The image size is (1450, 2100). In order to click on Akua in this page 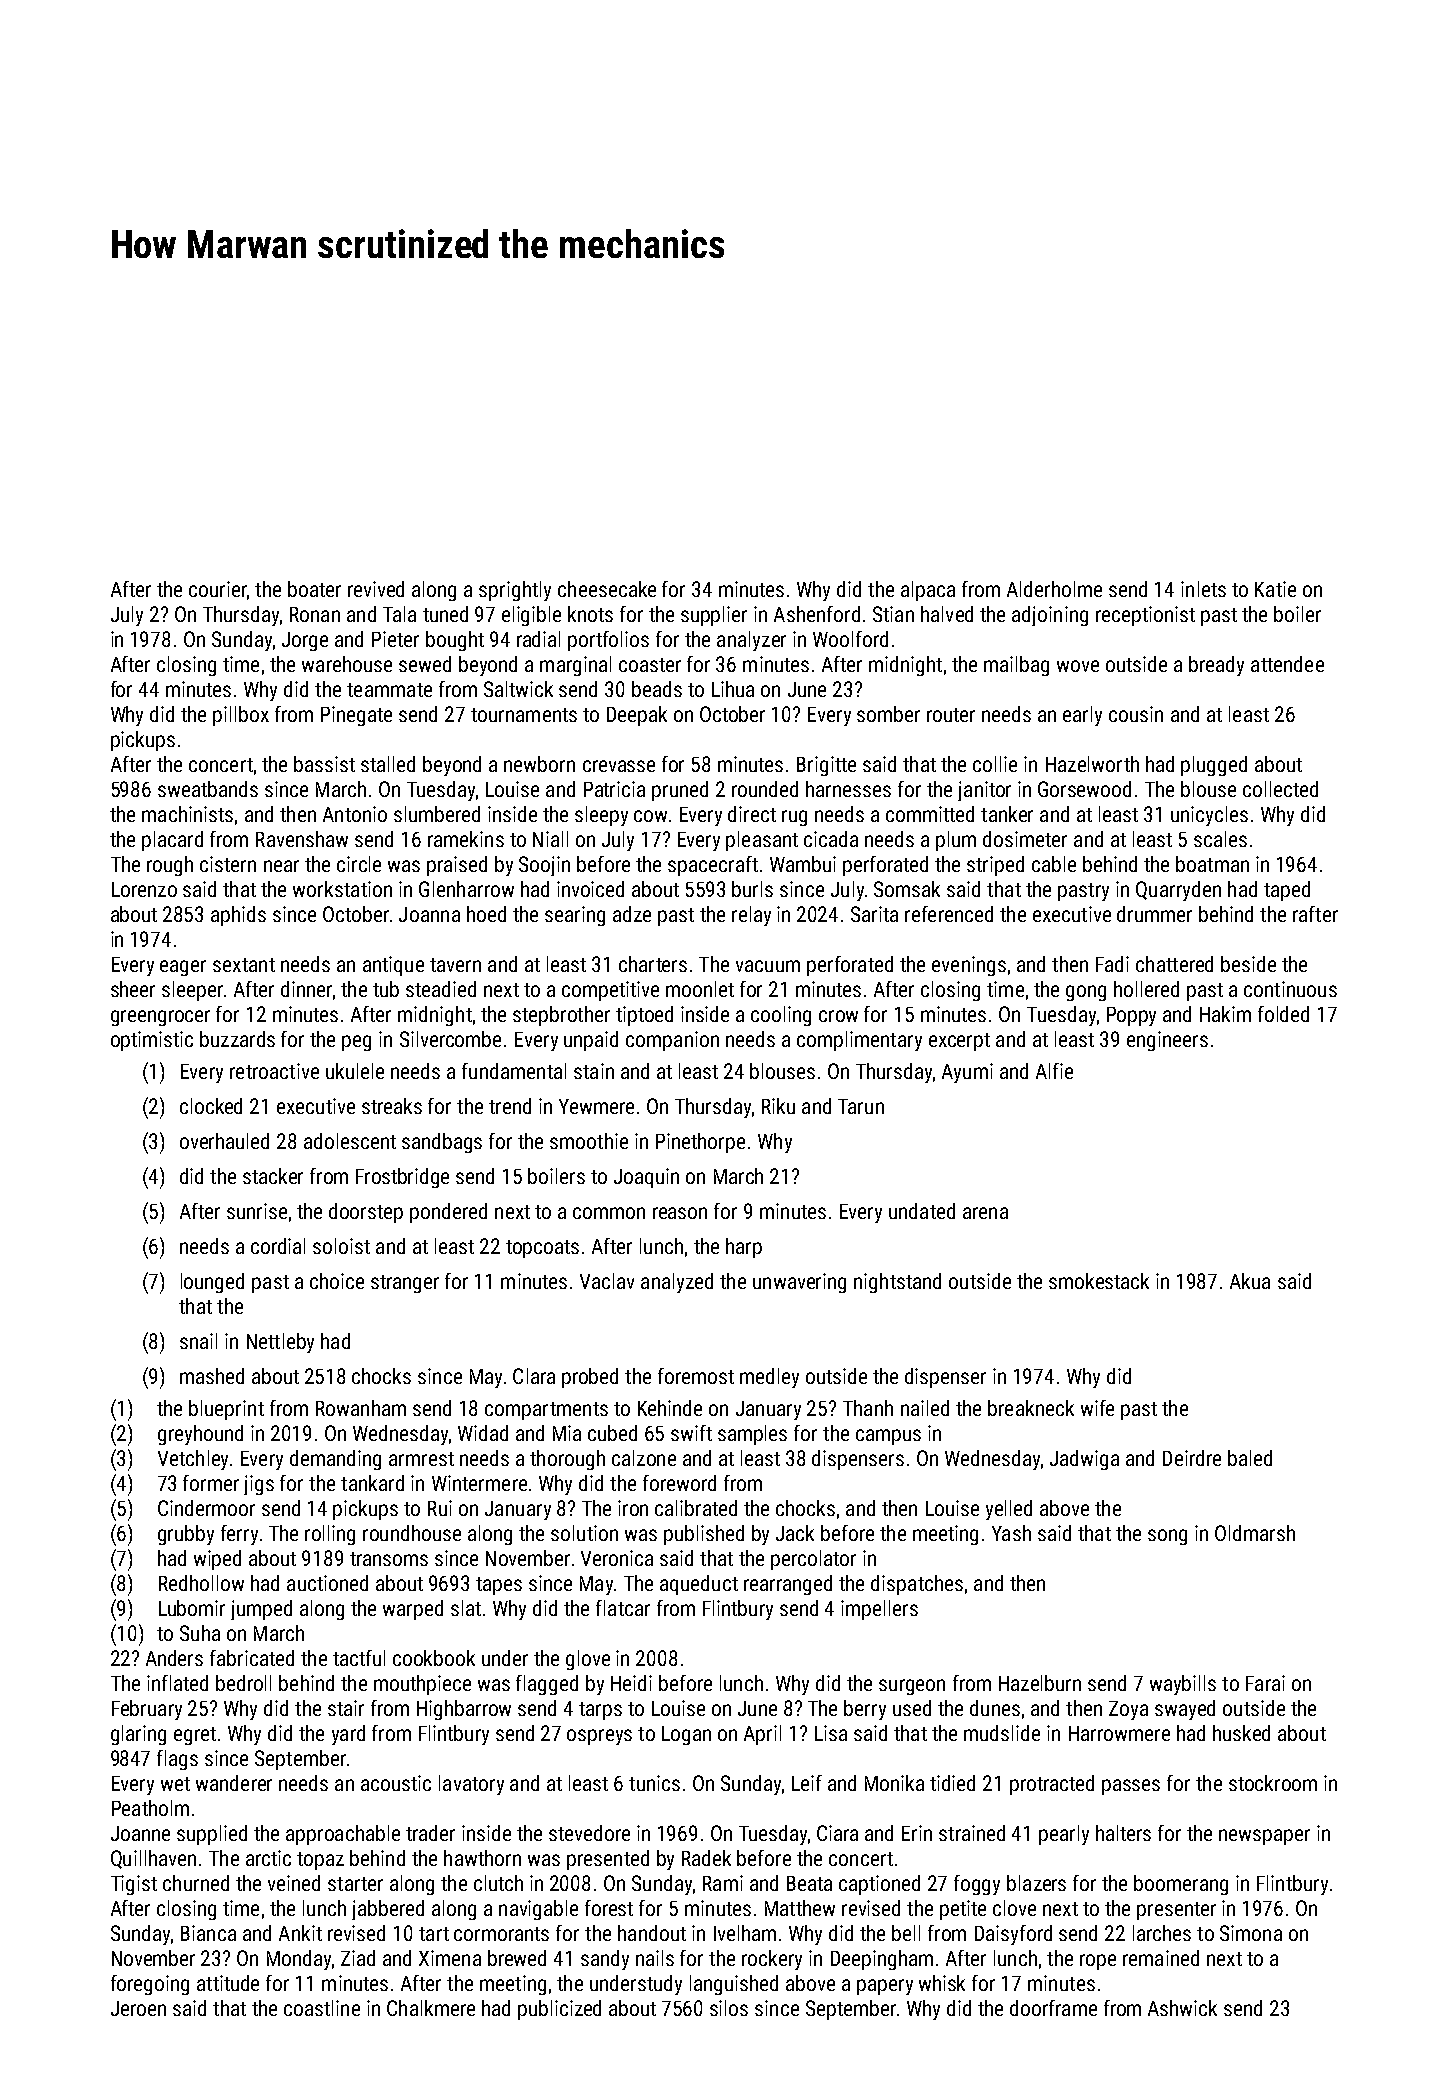, I will do `click(1250, 1281)`.
